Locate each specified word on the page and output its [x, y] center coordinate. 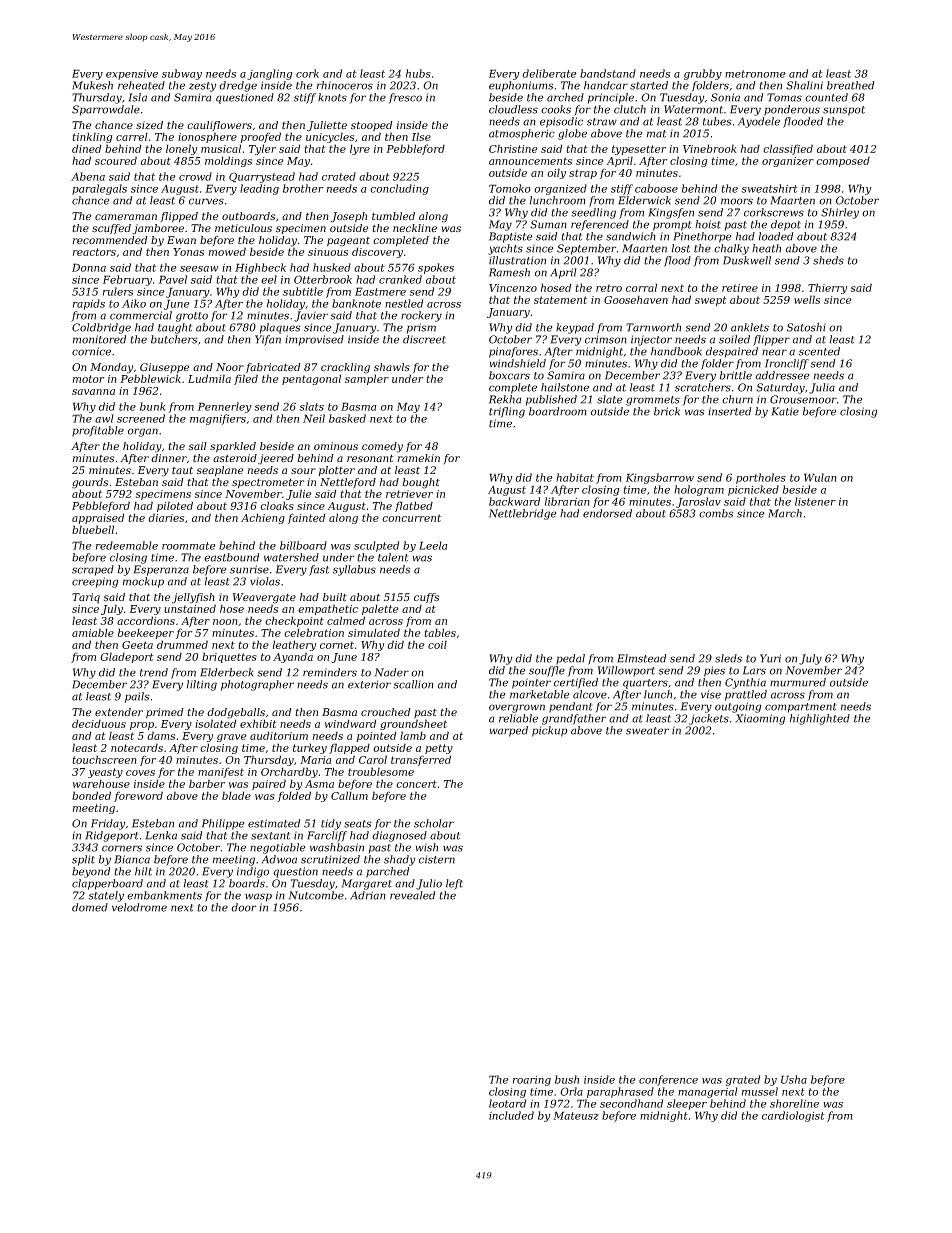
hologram [699, 490]
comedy [382, 447]
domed [90, 907]
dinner [169, 458]
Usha [794, 1079]
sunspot [844, 111]
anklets [750, 327]
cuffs [426, 598]
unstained [190, 608]
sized [149, 125]
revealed [412, 895]
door [243, 907]
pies [714, 671]
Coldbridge [101, 328]
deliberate [549, 73]
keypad [575, 328]
